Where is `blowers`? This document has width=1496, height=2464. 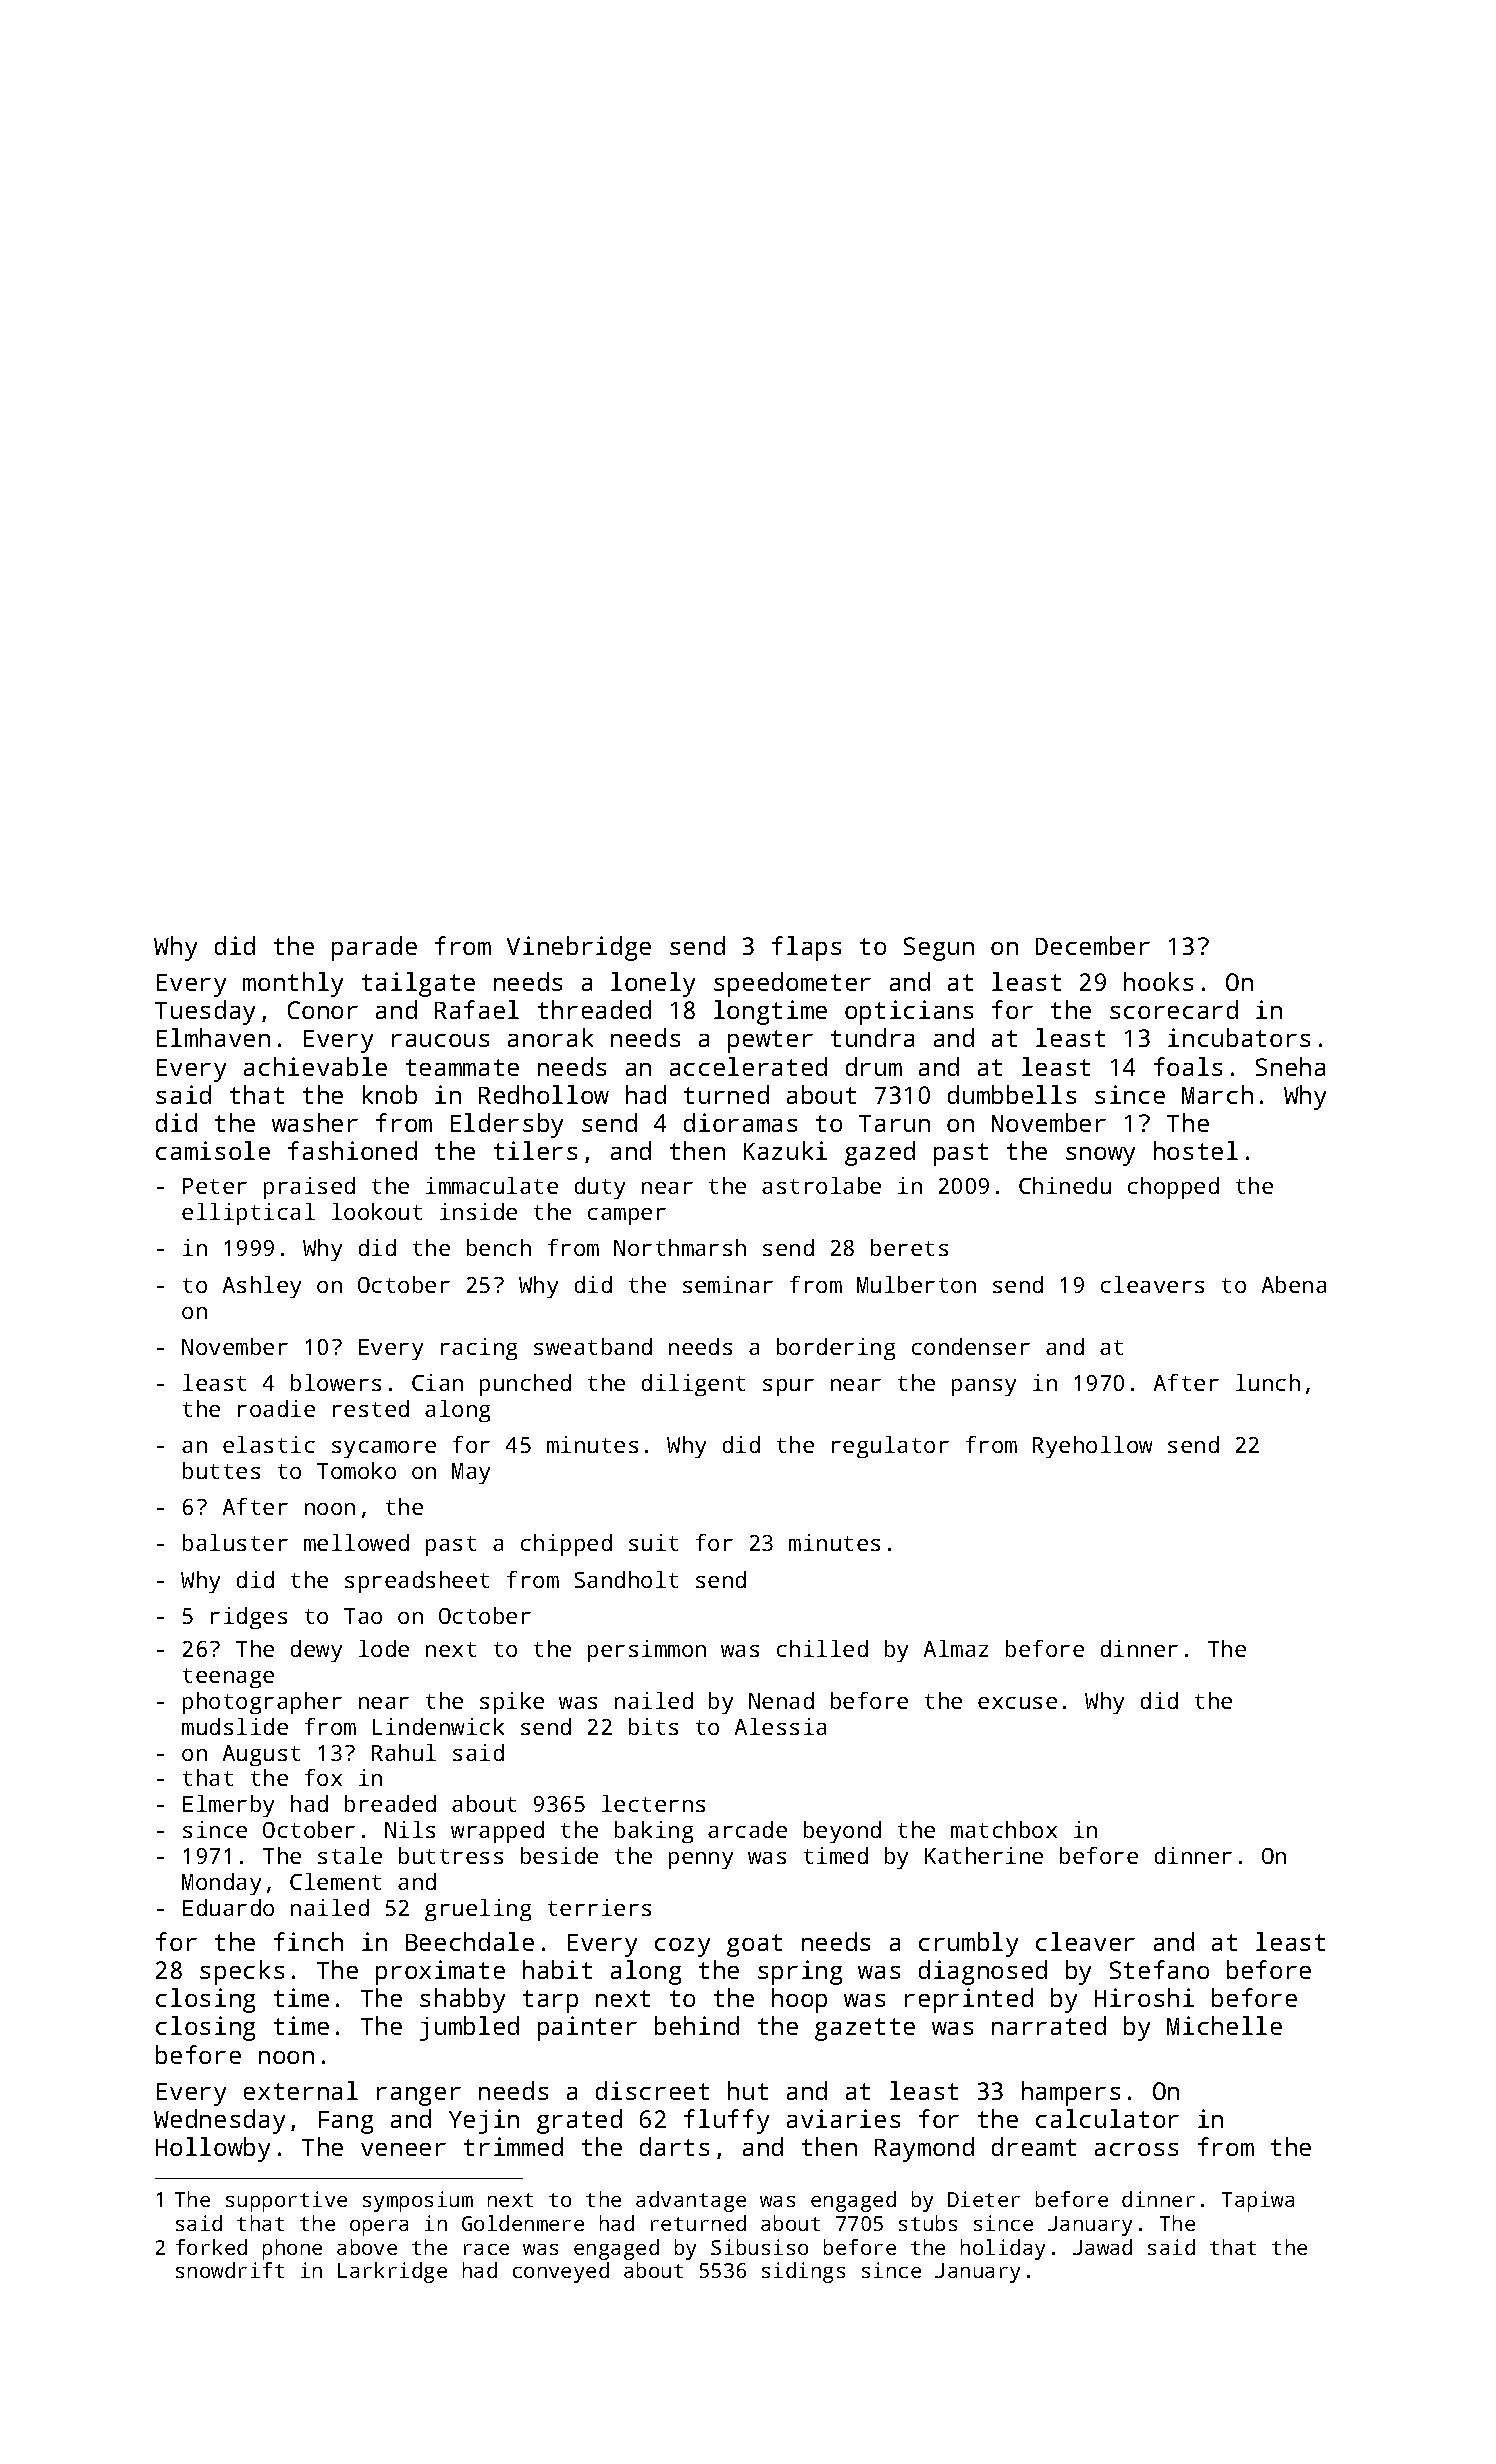 blowers is located at coordinates (336, 1382).
